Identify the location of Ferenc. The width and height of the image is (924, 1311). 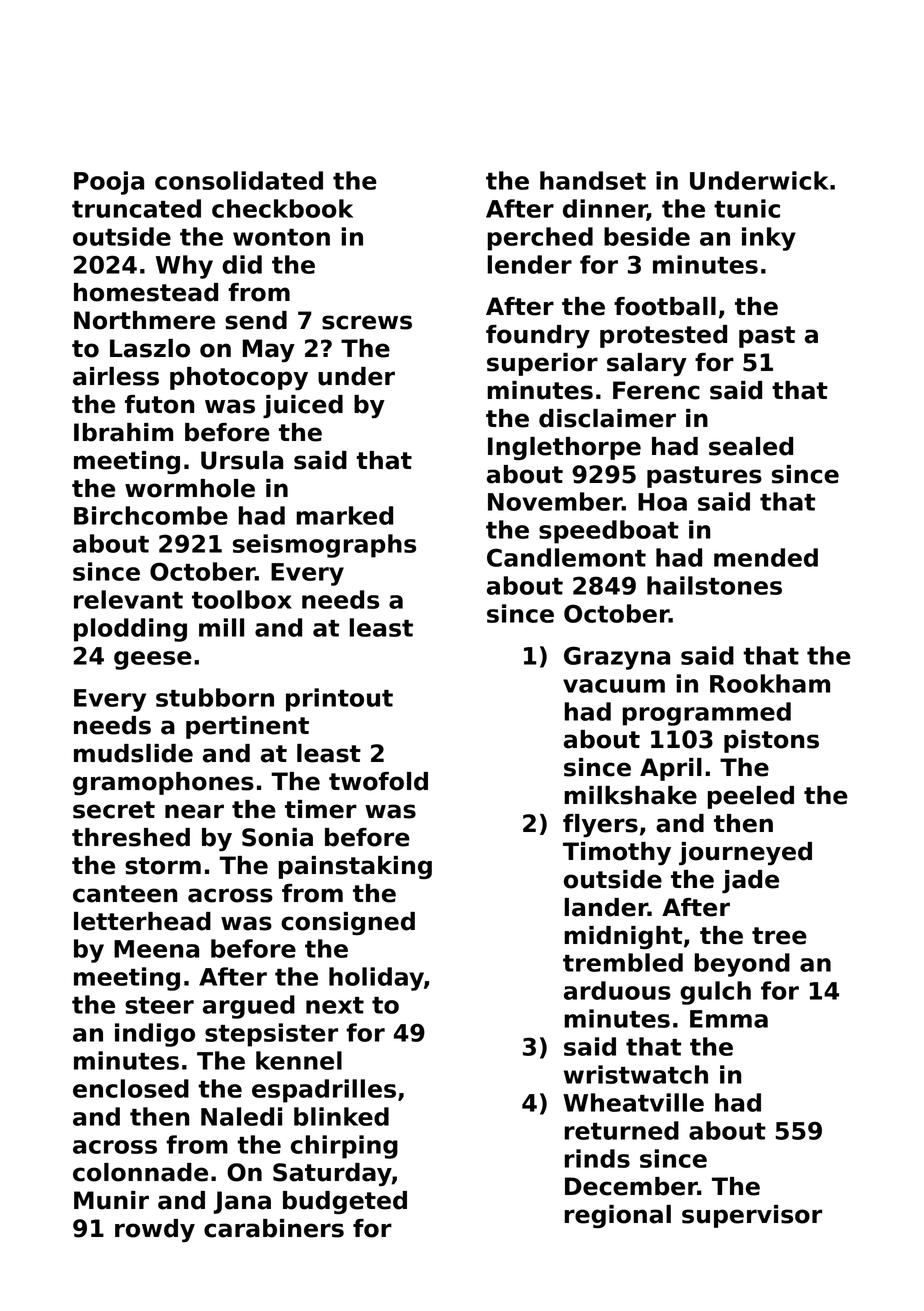
(656, 390).
